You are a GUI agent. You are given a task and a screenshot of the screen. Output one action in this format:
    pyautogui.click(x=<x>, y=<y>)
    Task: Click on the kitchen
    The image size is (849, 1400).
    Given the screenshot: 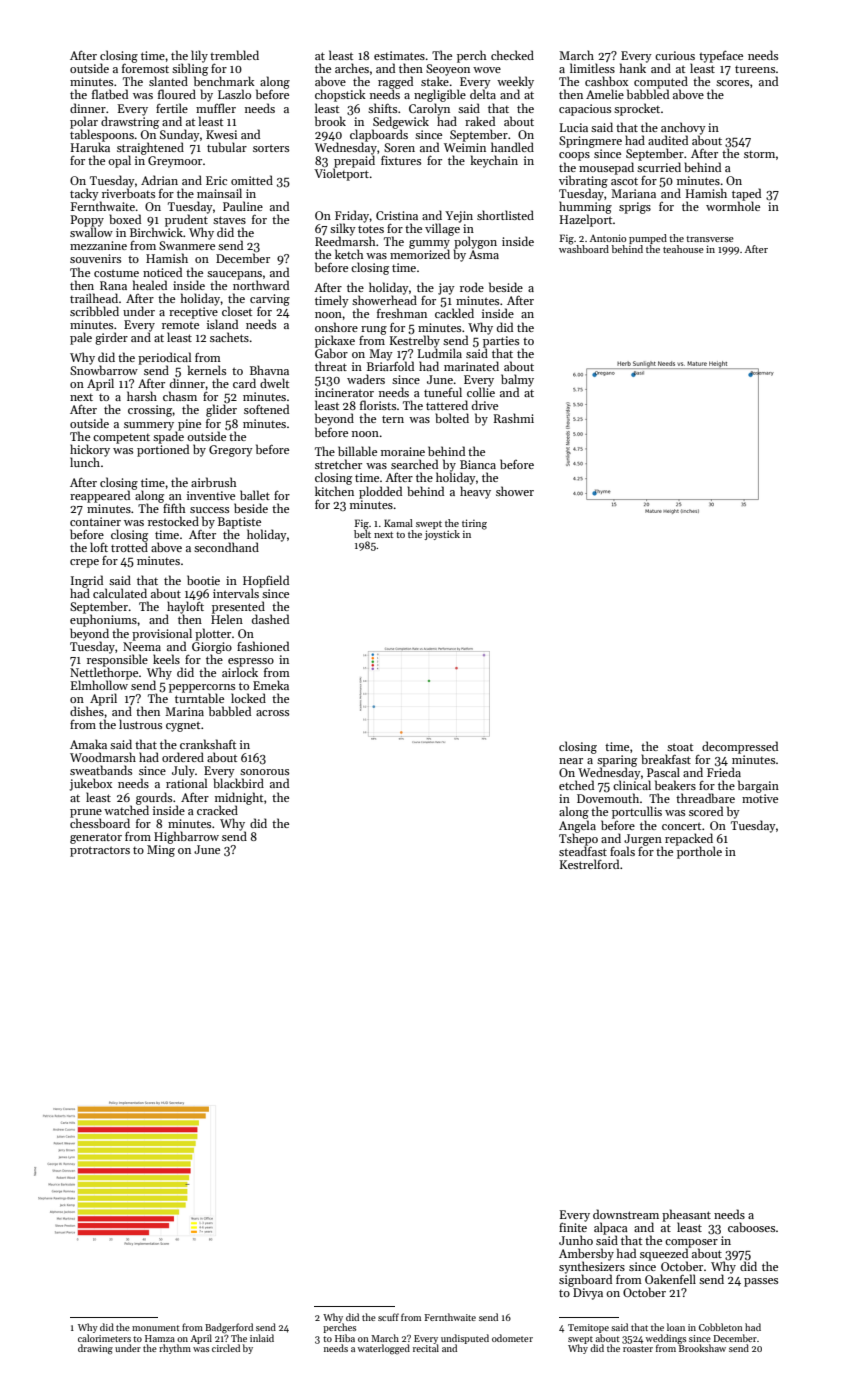 What is the action you would take?
    pyautogui.click(x=334, y=491)
